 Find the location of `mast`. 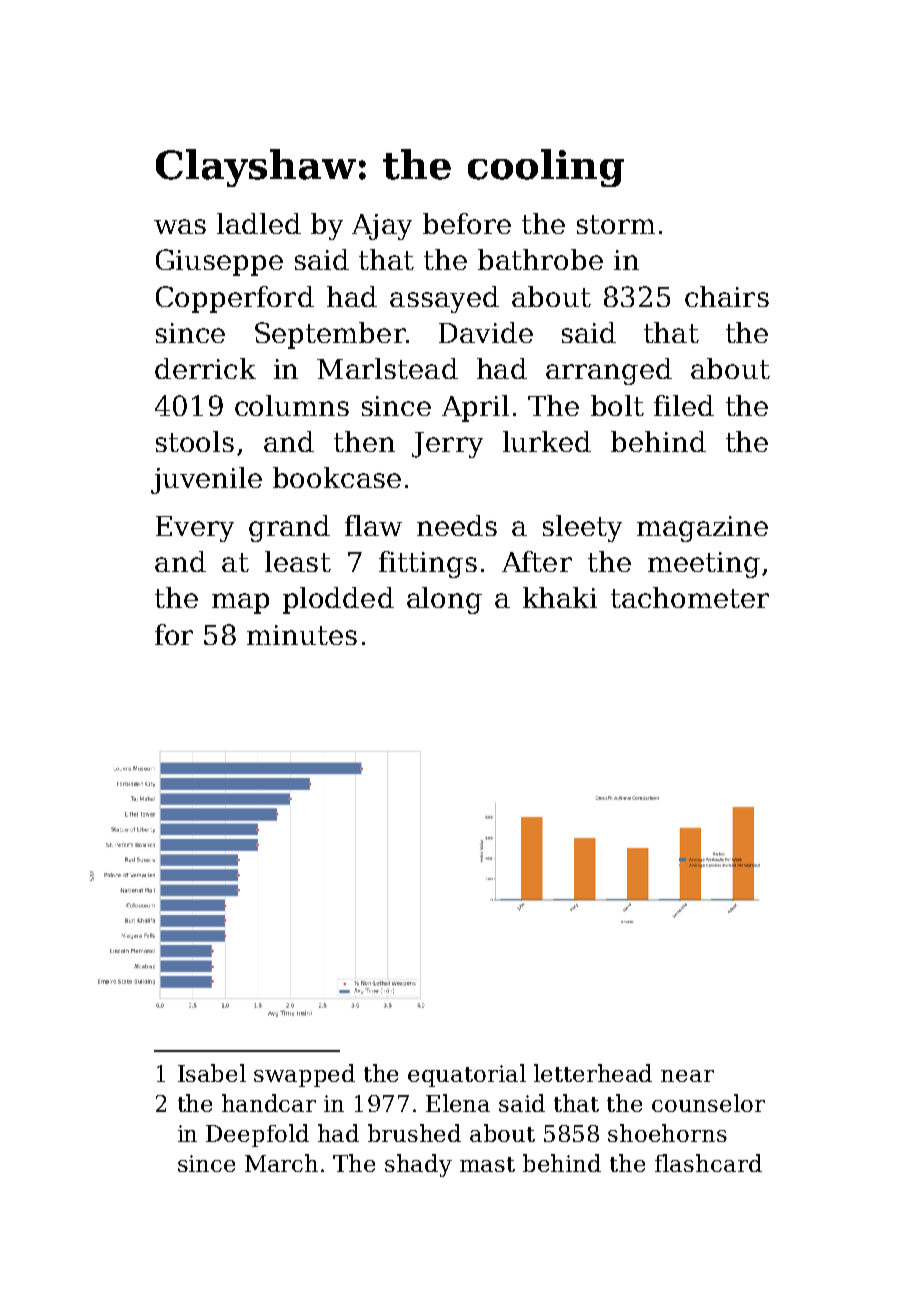

mast is located at coordinates (487, 1164).
